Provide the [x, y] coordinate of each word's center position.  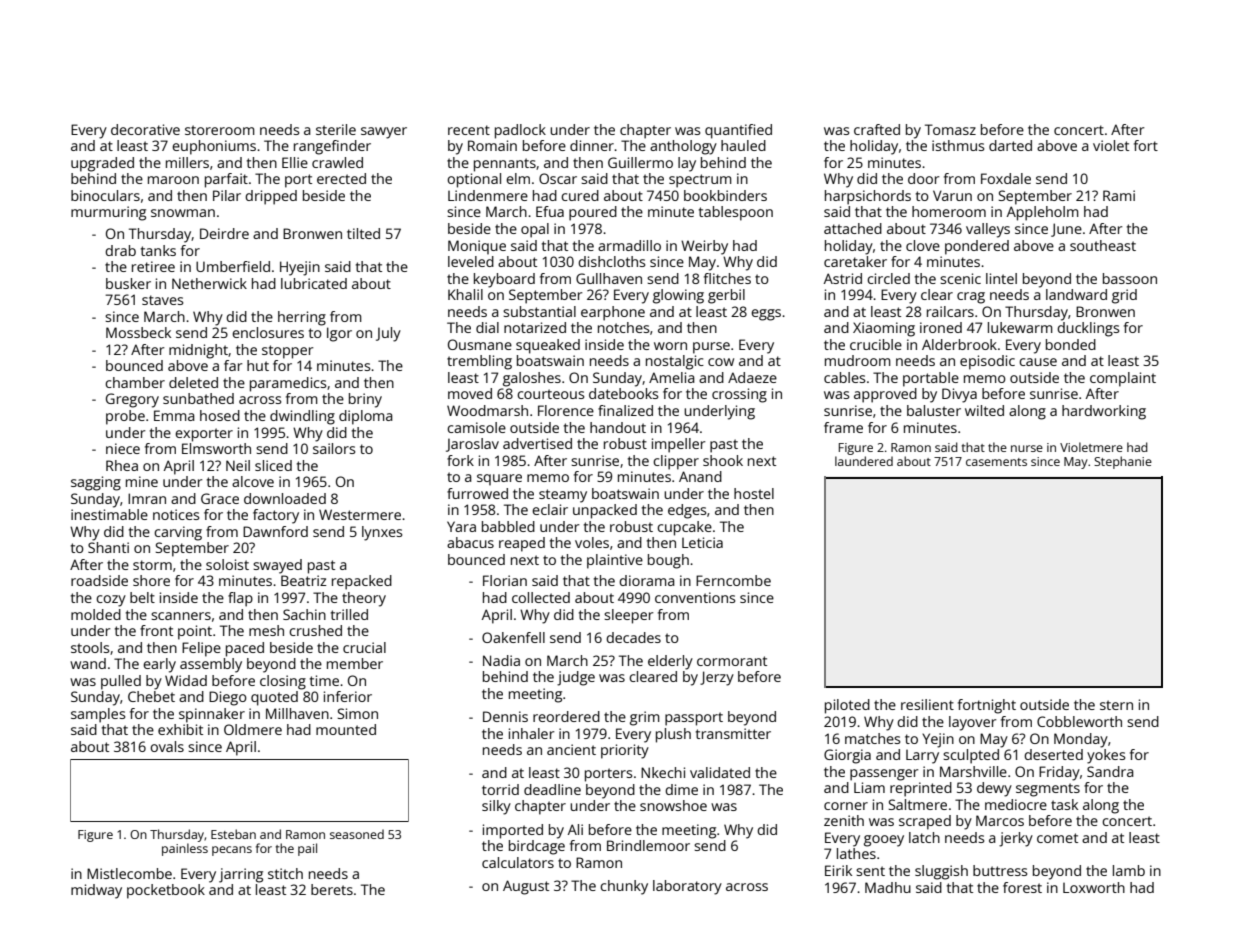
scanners [181, 616]
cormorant [732, 661]
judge [576, 678]
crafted [877, 129]
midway [96, 891]
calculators [518, 862]
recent [469, 130]
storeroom [220, 130]
